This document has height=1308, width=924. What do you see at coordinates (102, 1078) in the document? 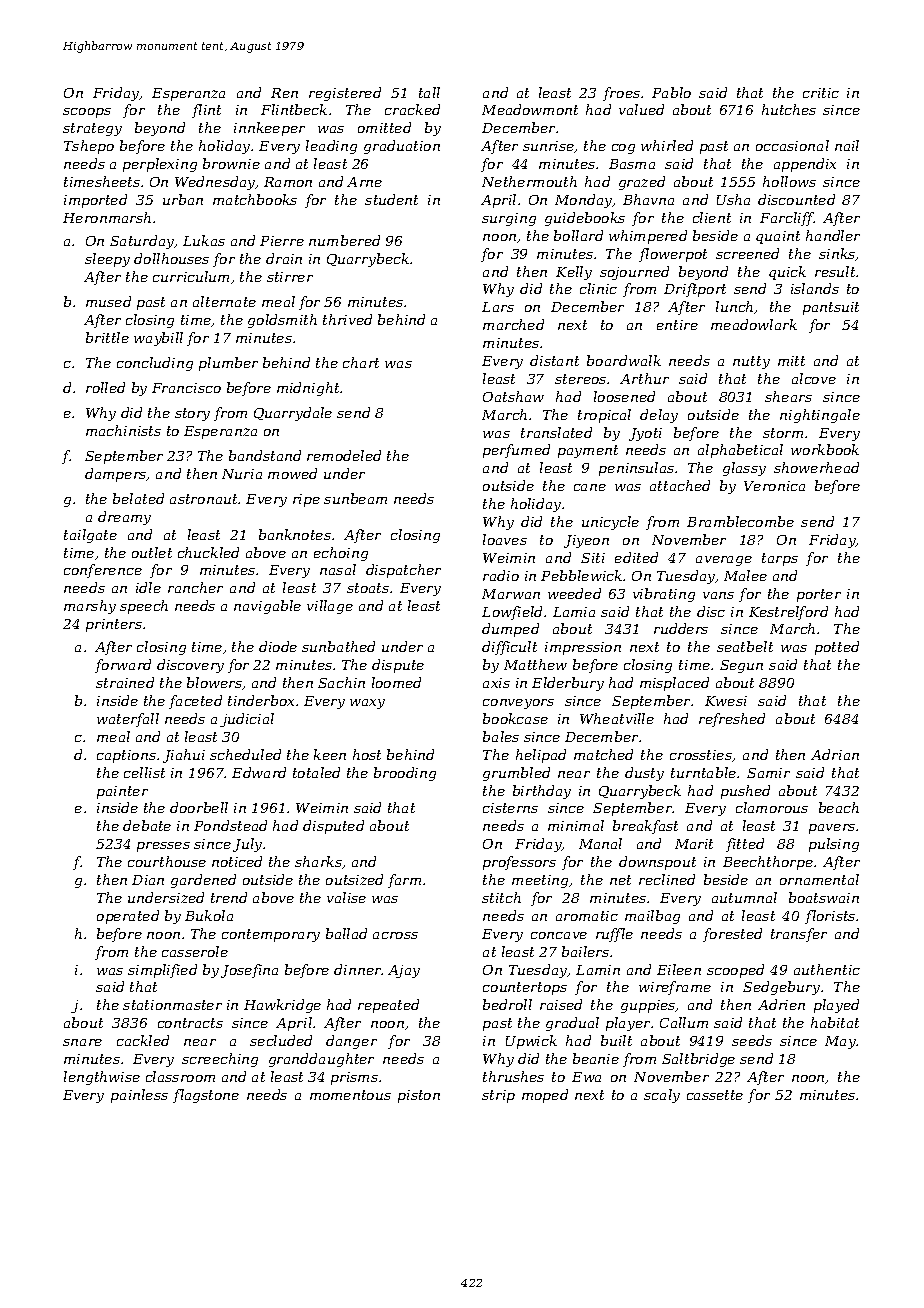
I see `lengthwise` at bounding box center [102, 1078].
